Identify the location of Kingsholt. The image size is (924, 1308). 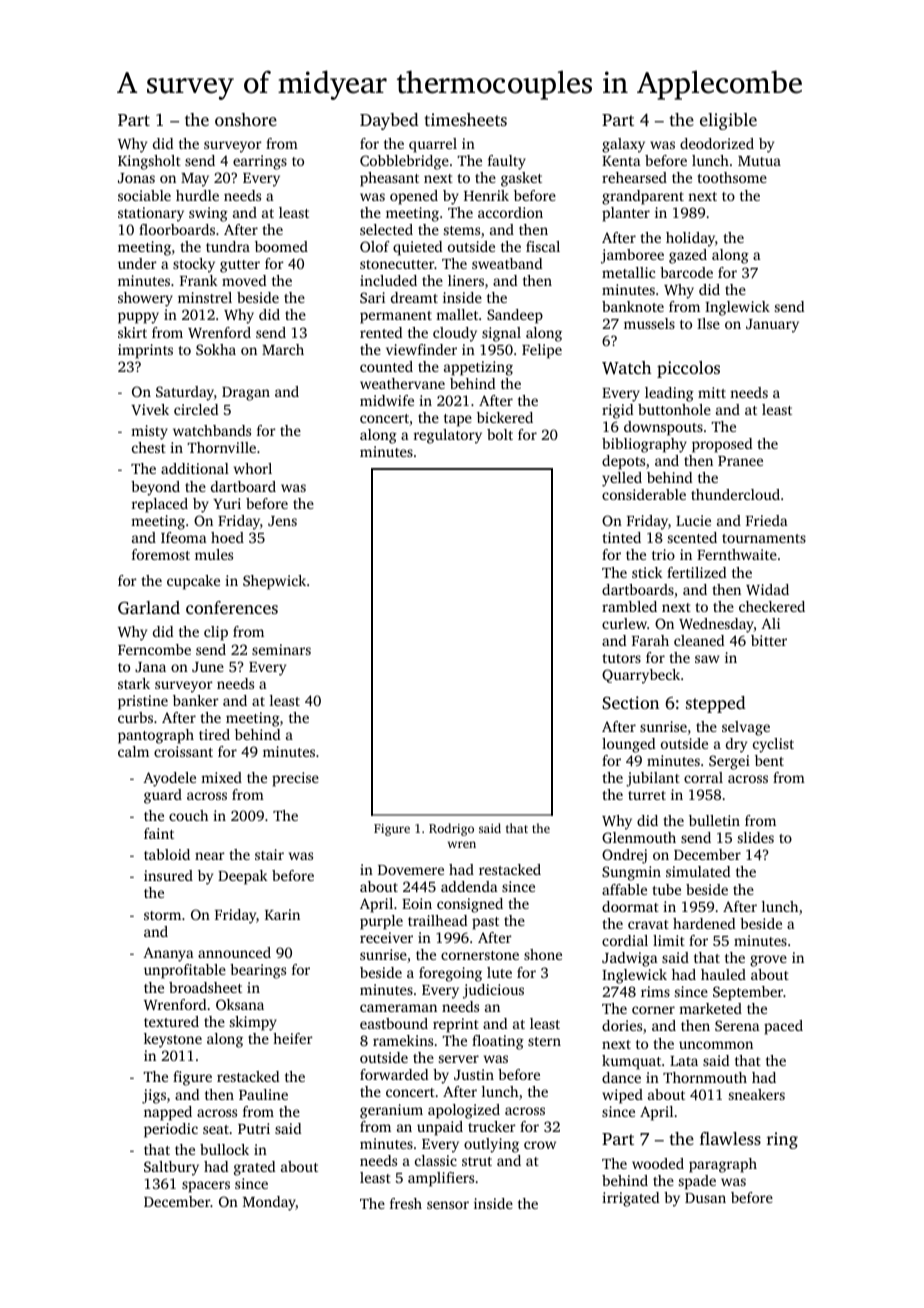
(149, 162).
